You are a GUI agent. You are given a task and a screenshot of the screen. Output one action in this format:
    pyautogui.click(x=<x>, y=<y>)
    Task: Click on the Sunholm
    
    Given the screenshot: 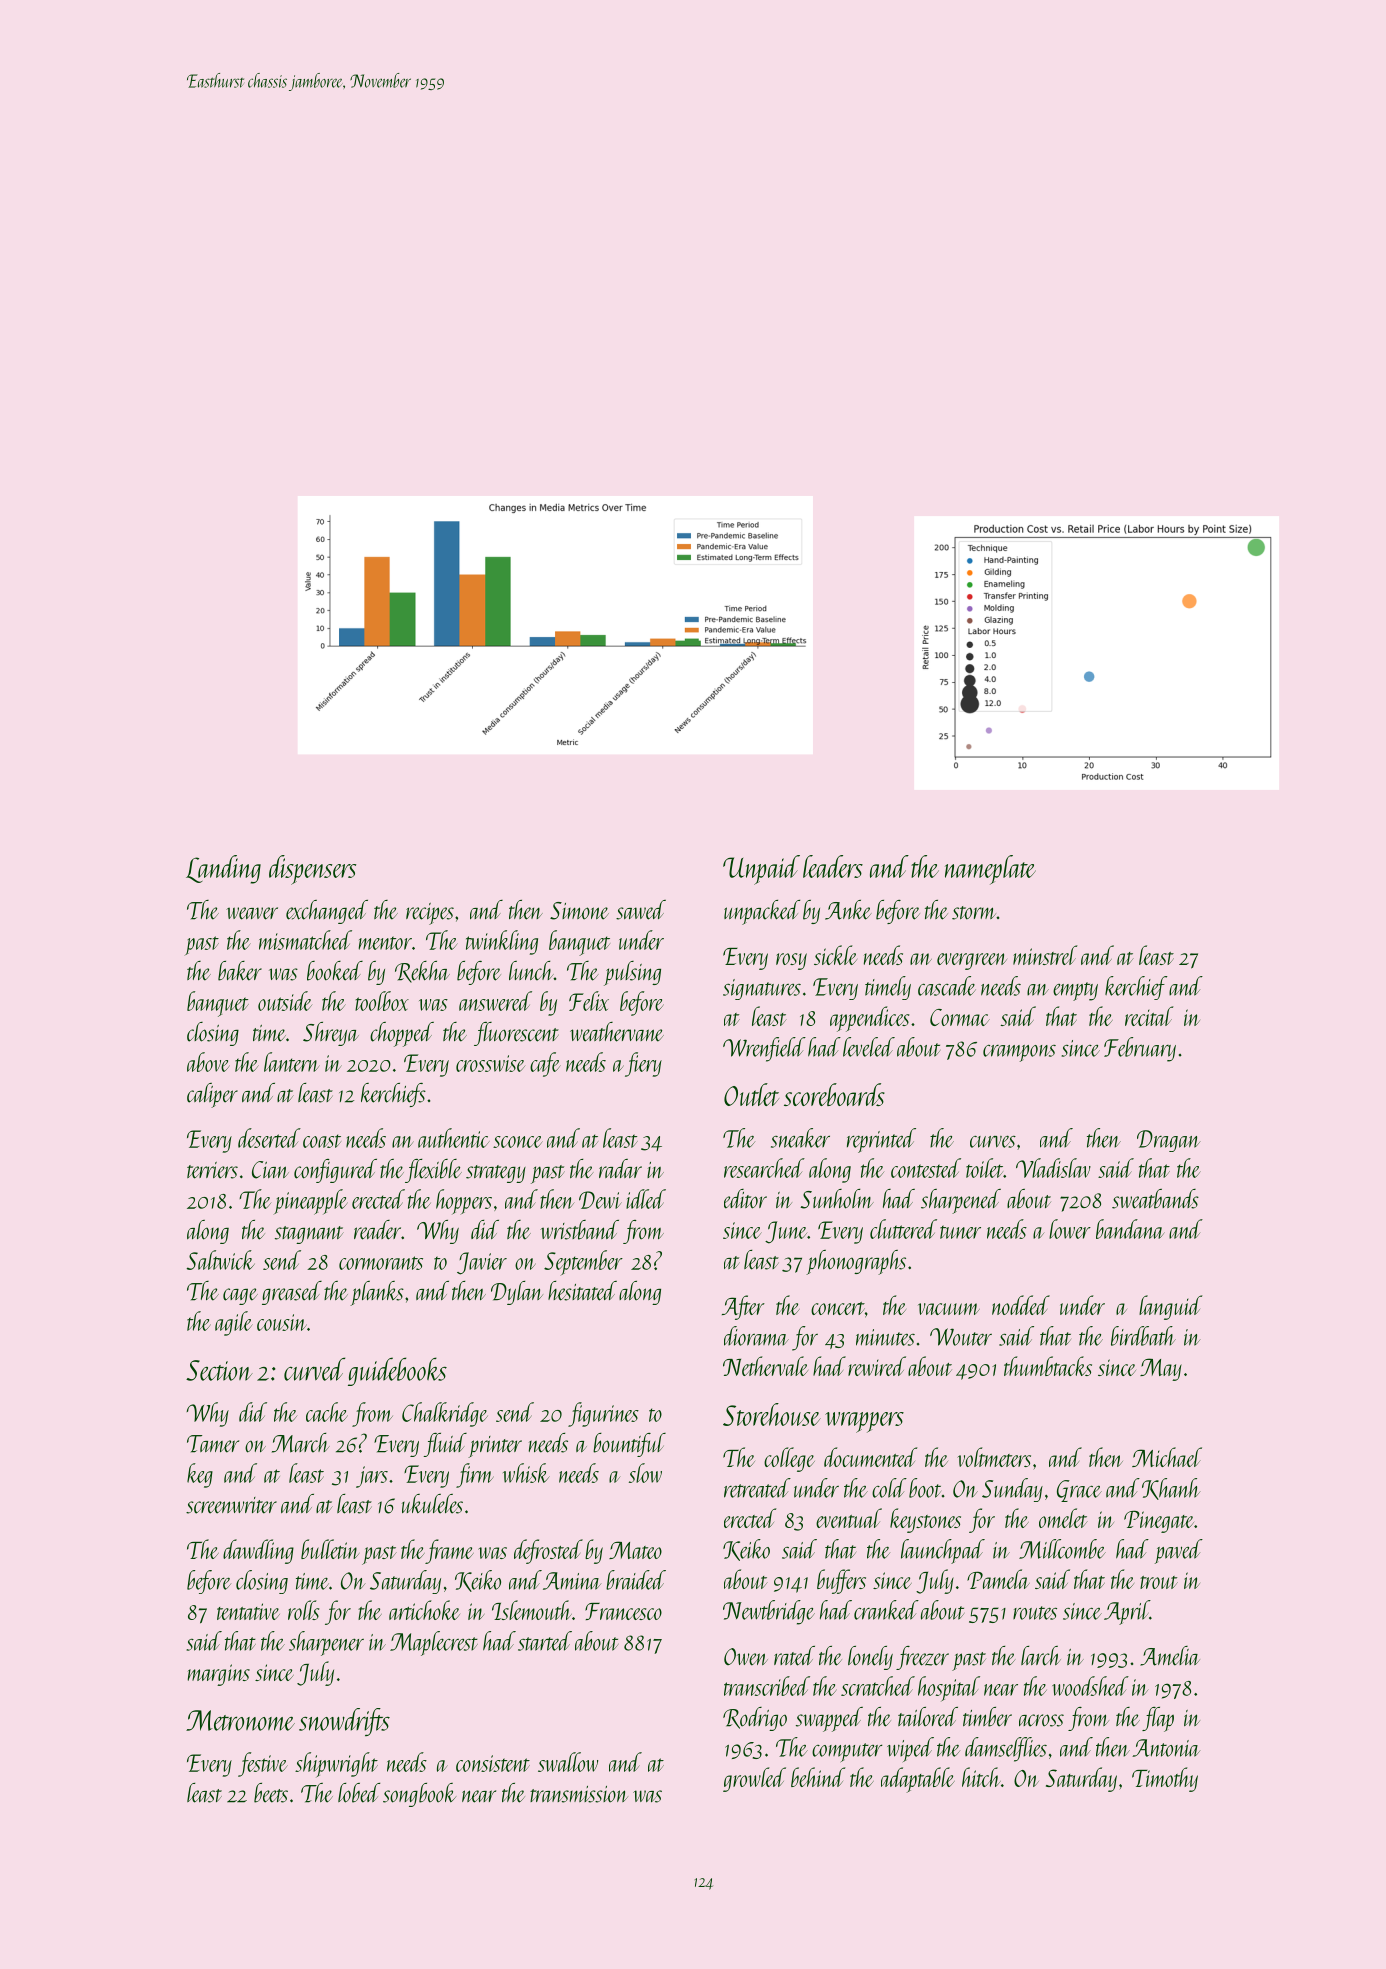 What is the action you would take?
    pyautogui.click(x=837, y=1199)
